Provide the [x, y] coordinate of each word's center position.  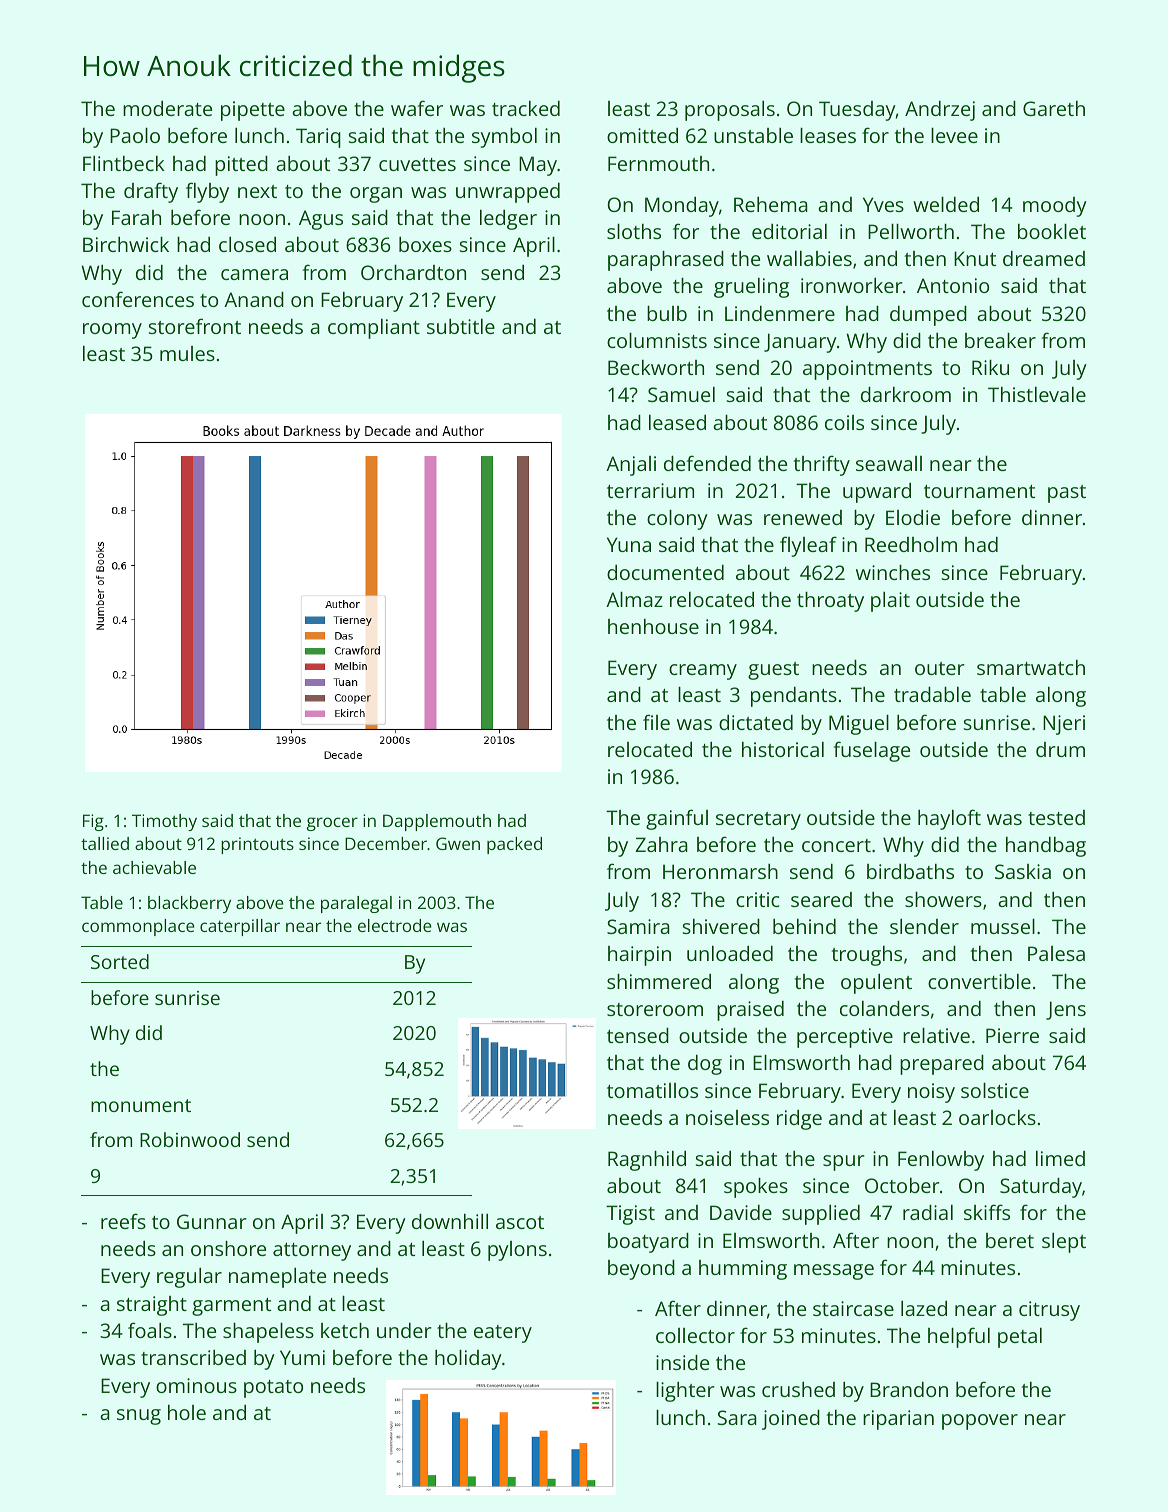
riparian [898, 1420]
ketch [345, 1330]
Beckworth [656, 367]
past [1067, 494]
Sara [737, 1417]
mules [187, 353]
